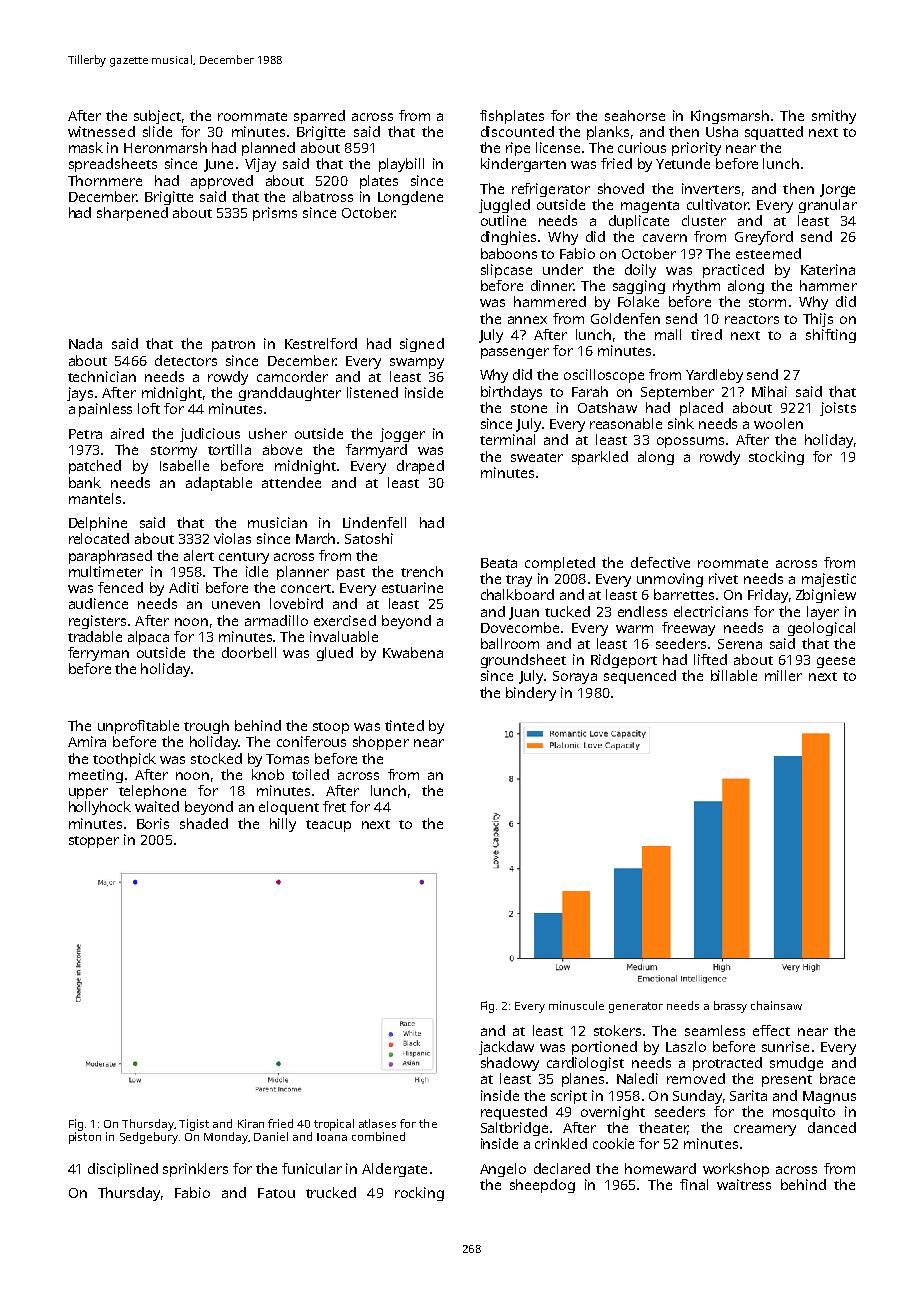  What do you see at coordinates (404, 725) in the image?
I see `tinted` at bounding box center [404, 725].
